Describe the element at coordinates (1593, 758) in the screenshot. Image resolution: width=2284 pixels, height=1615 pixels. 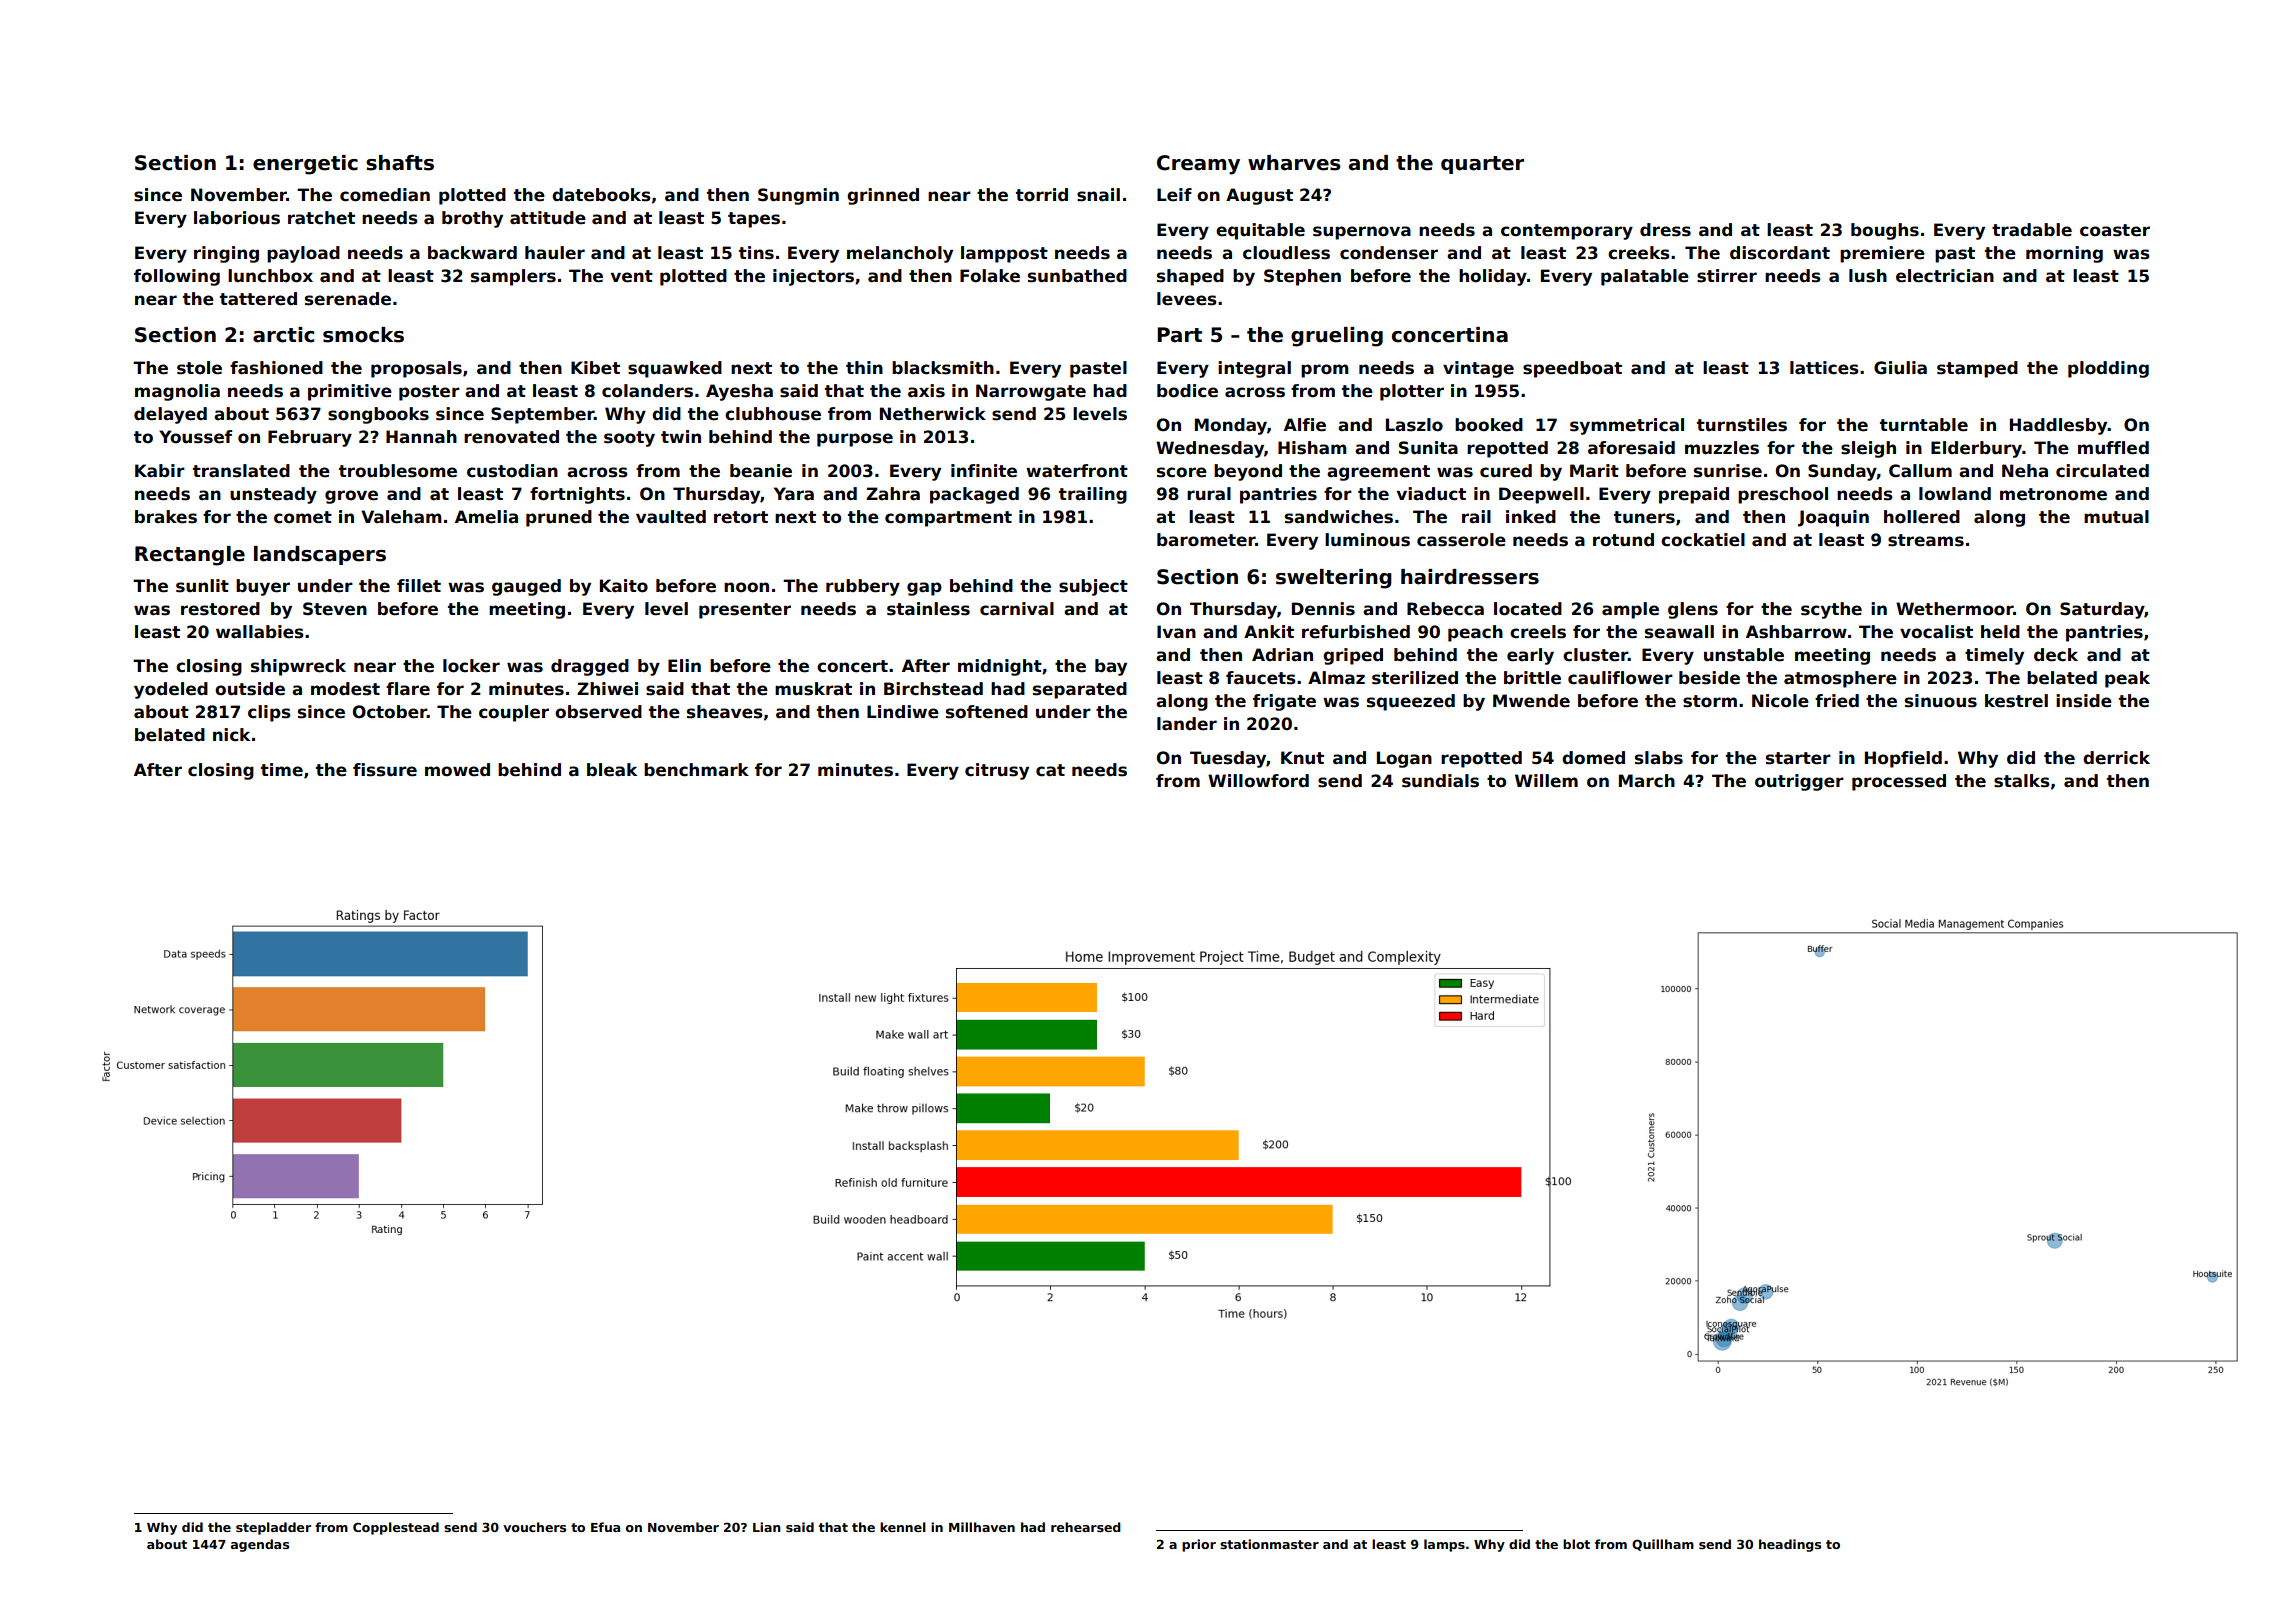
I see `domed` at that location.
